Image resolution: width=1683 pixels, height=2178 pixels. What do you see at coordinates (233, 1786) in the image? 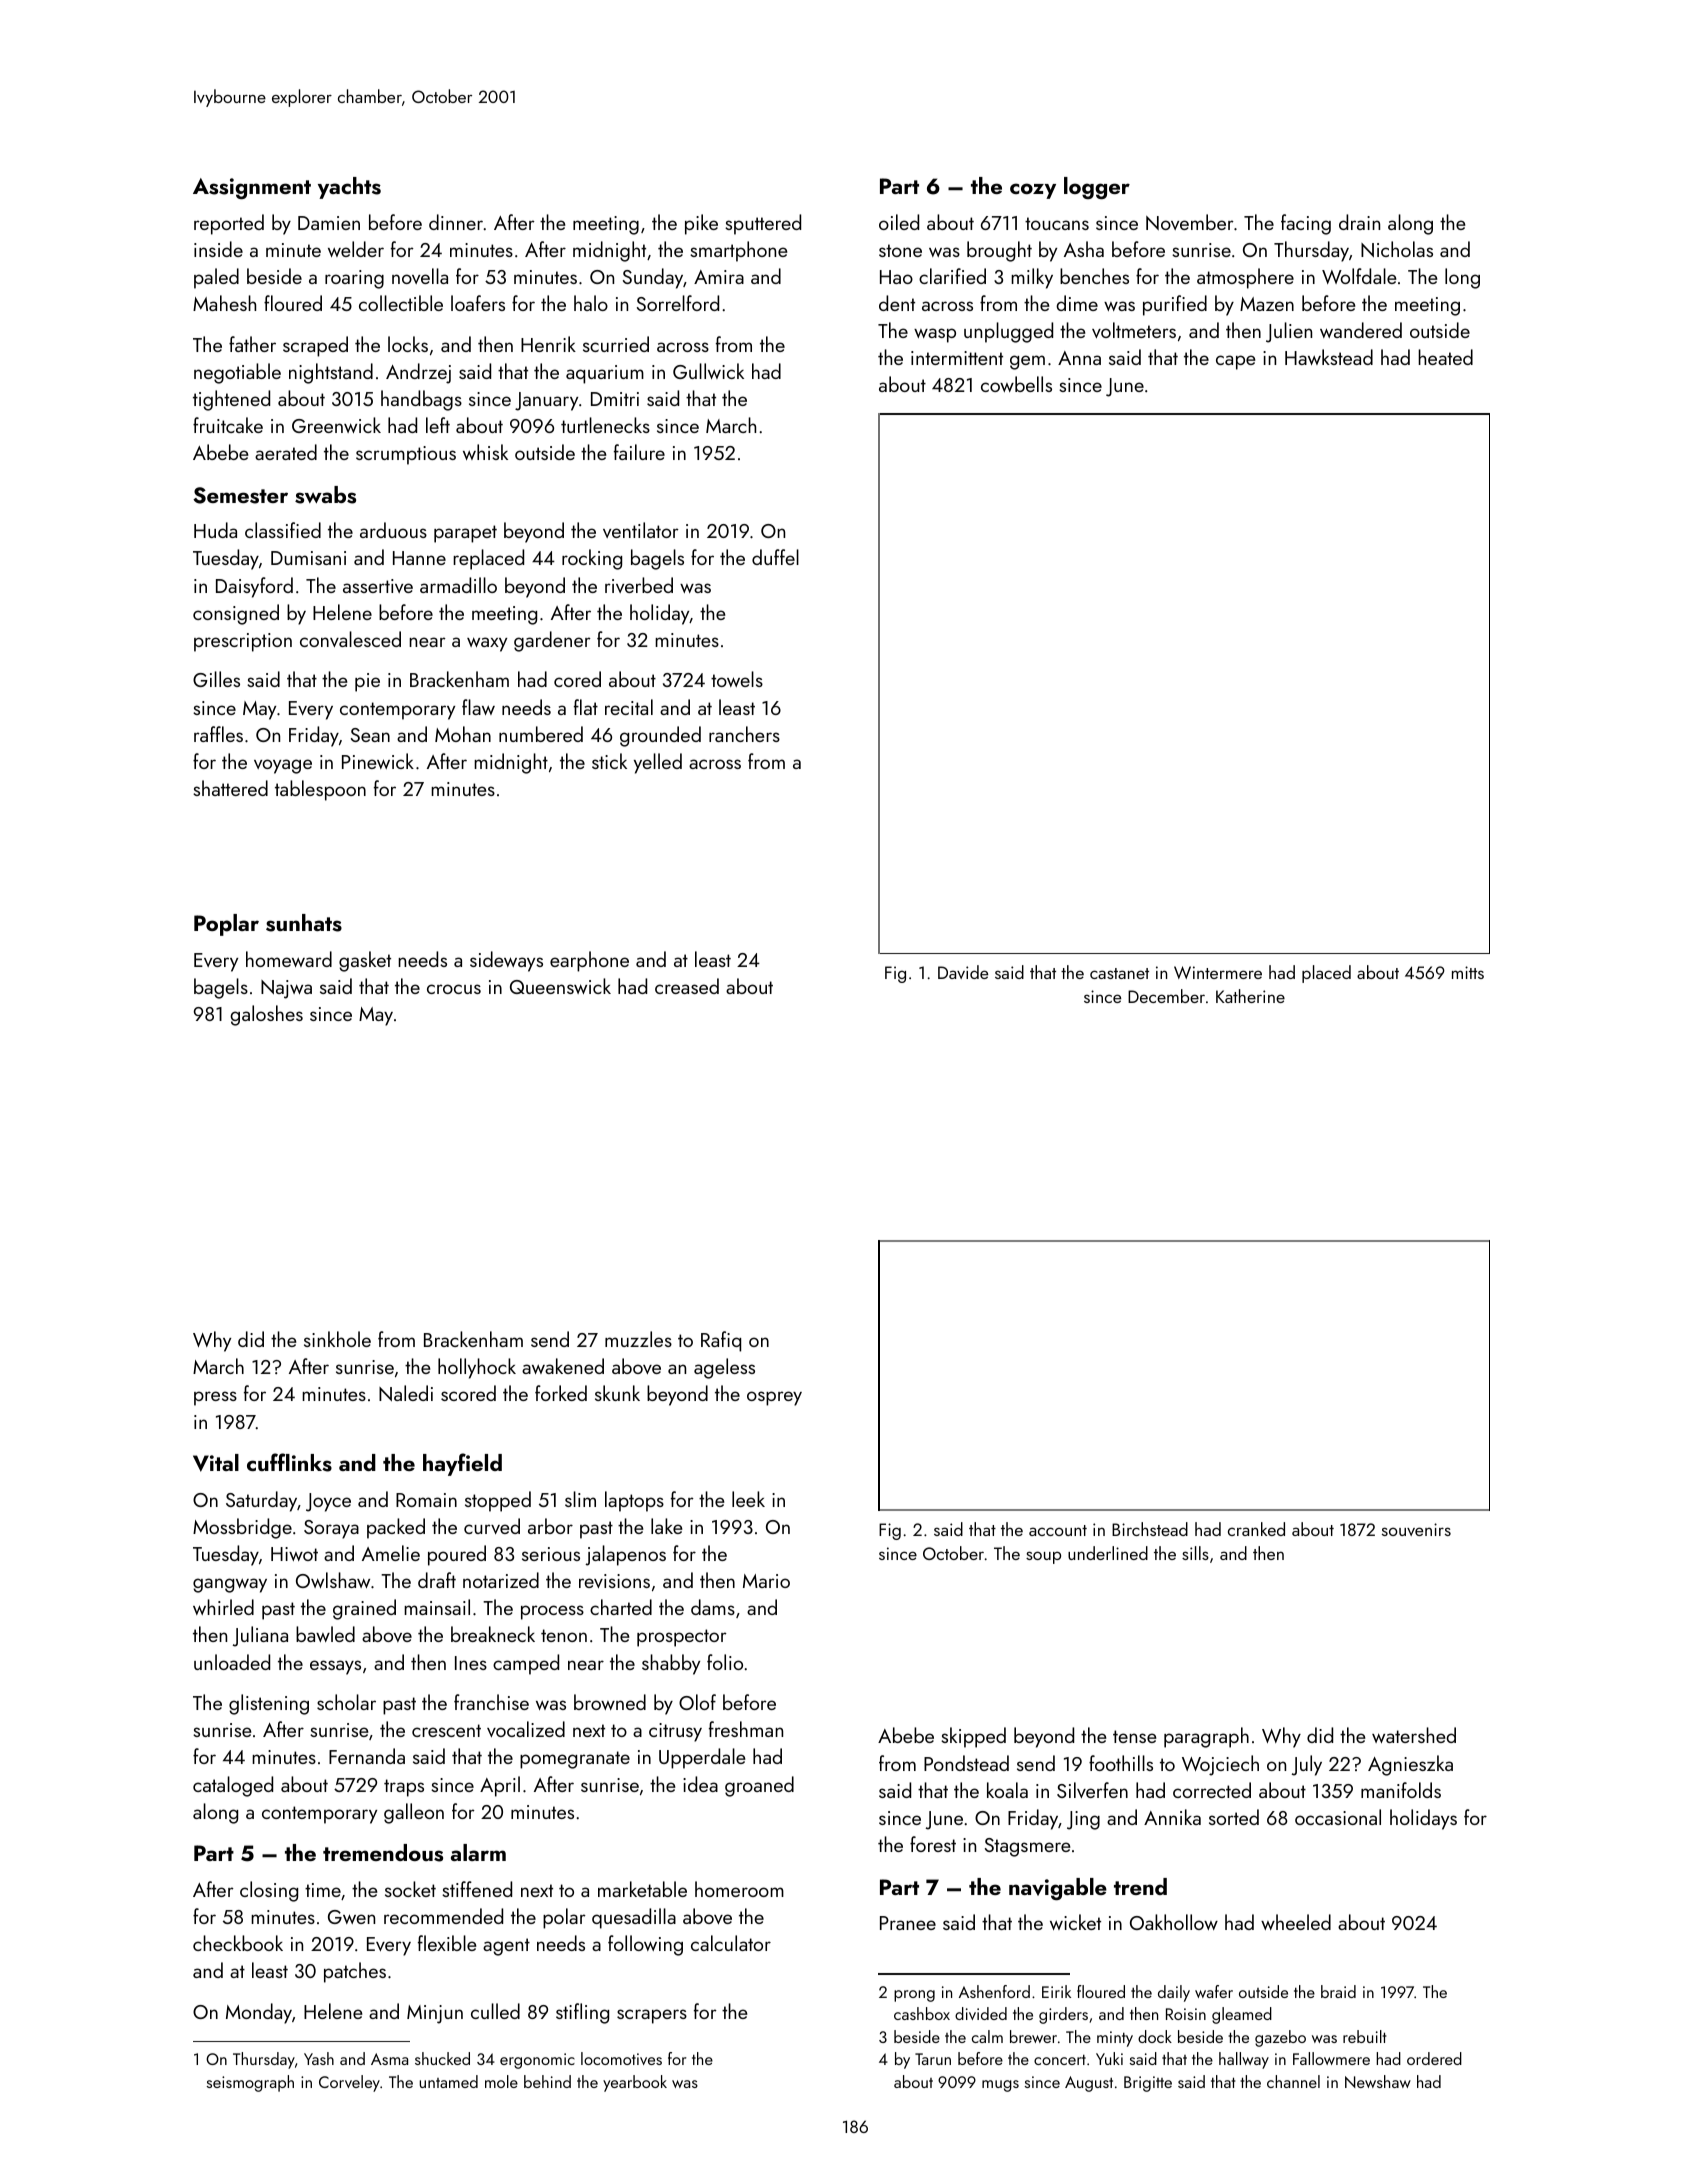
I see `cataloged` at bounding box center [233, 1786].
